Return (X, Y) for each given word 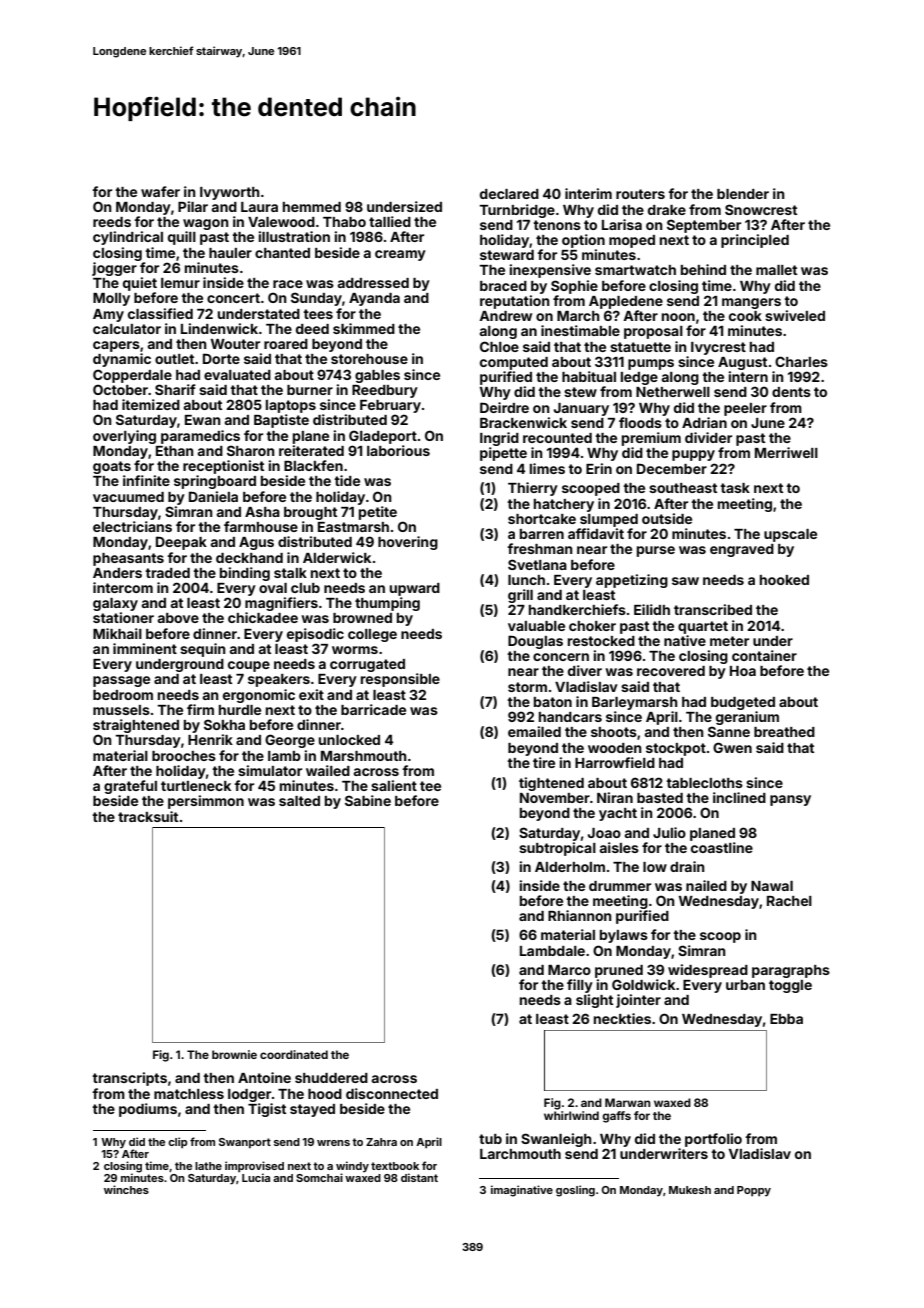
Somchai (319, 1177)
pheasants (128, 559)
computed (514, 363)
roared (286, 344)
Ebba (786, 1019)
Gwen (732, 747)
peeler (745, 409)
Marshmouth (364, 756)
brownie (234, 1054)
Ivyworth (230, 193)
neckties (622, 1018)
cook (745, 316)
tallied (390, 221)
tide (347, 480)
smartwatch (635, 270)
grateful (130, 787)
